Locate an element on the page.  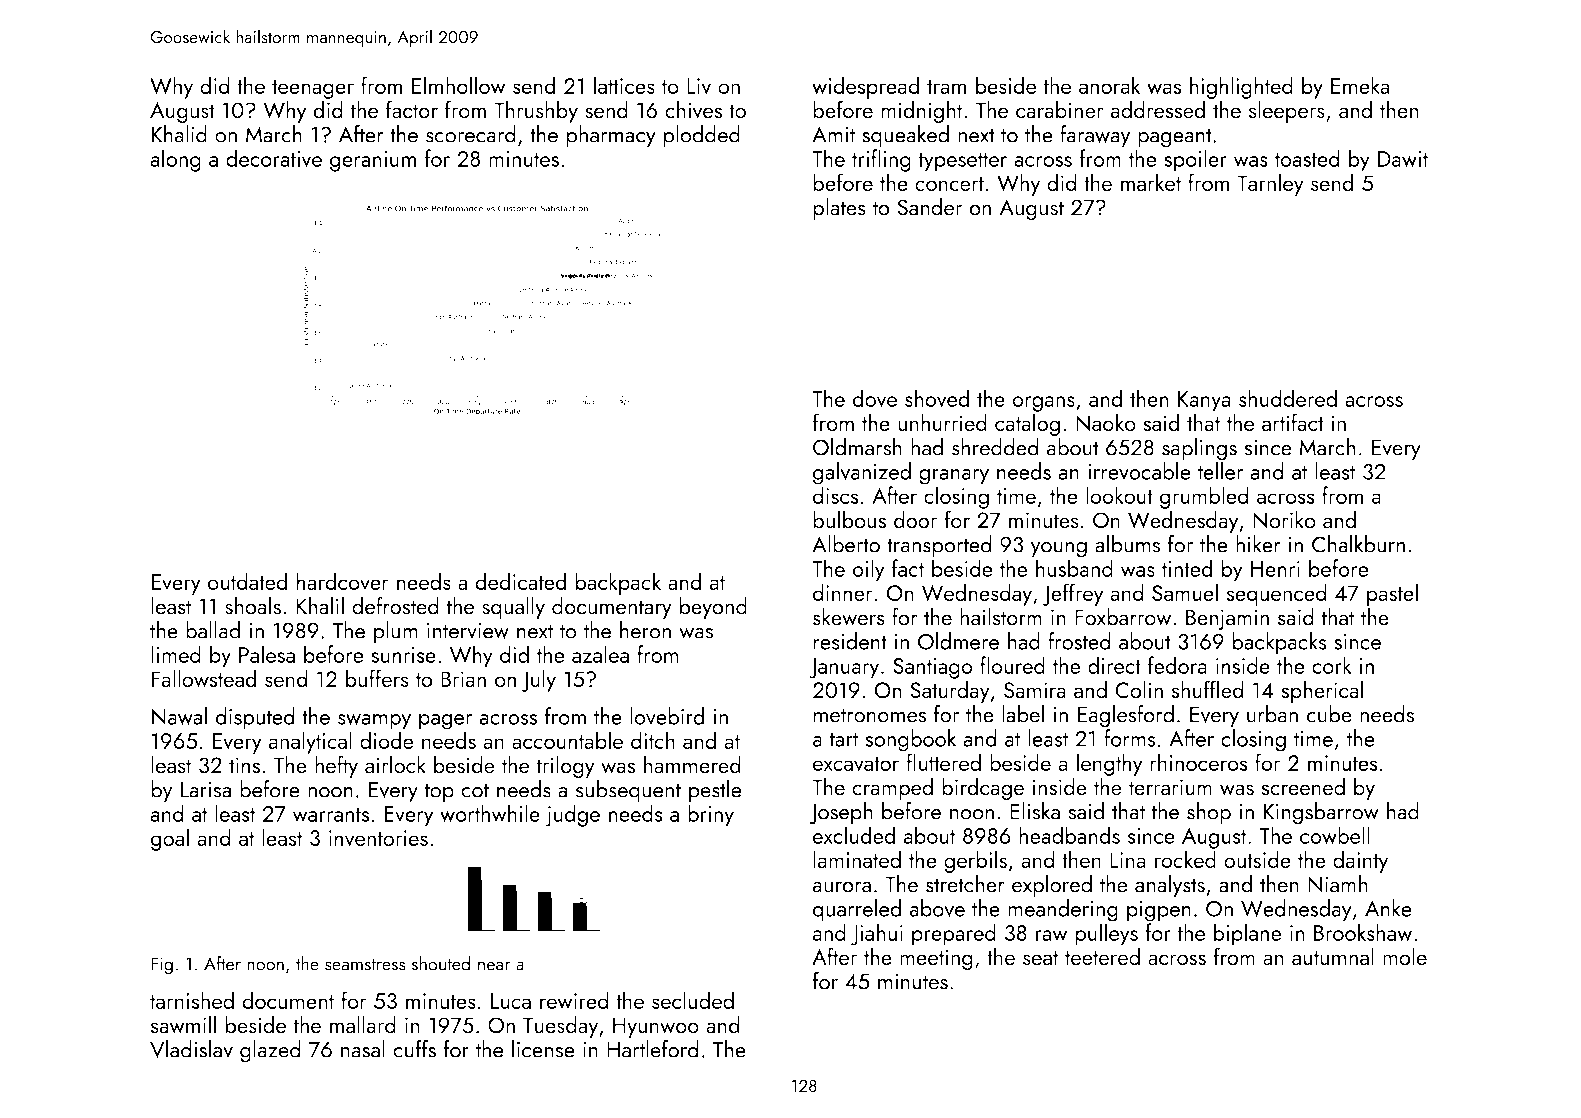
plates is located at coordinates (839, 209).
